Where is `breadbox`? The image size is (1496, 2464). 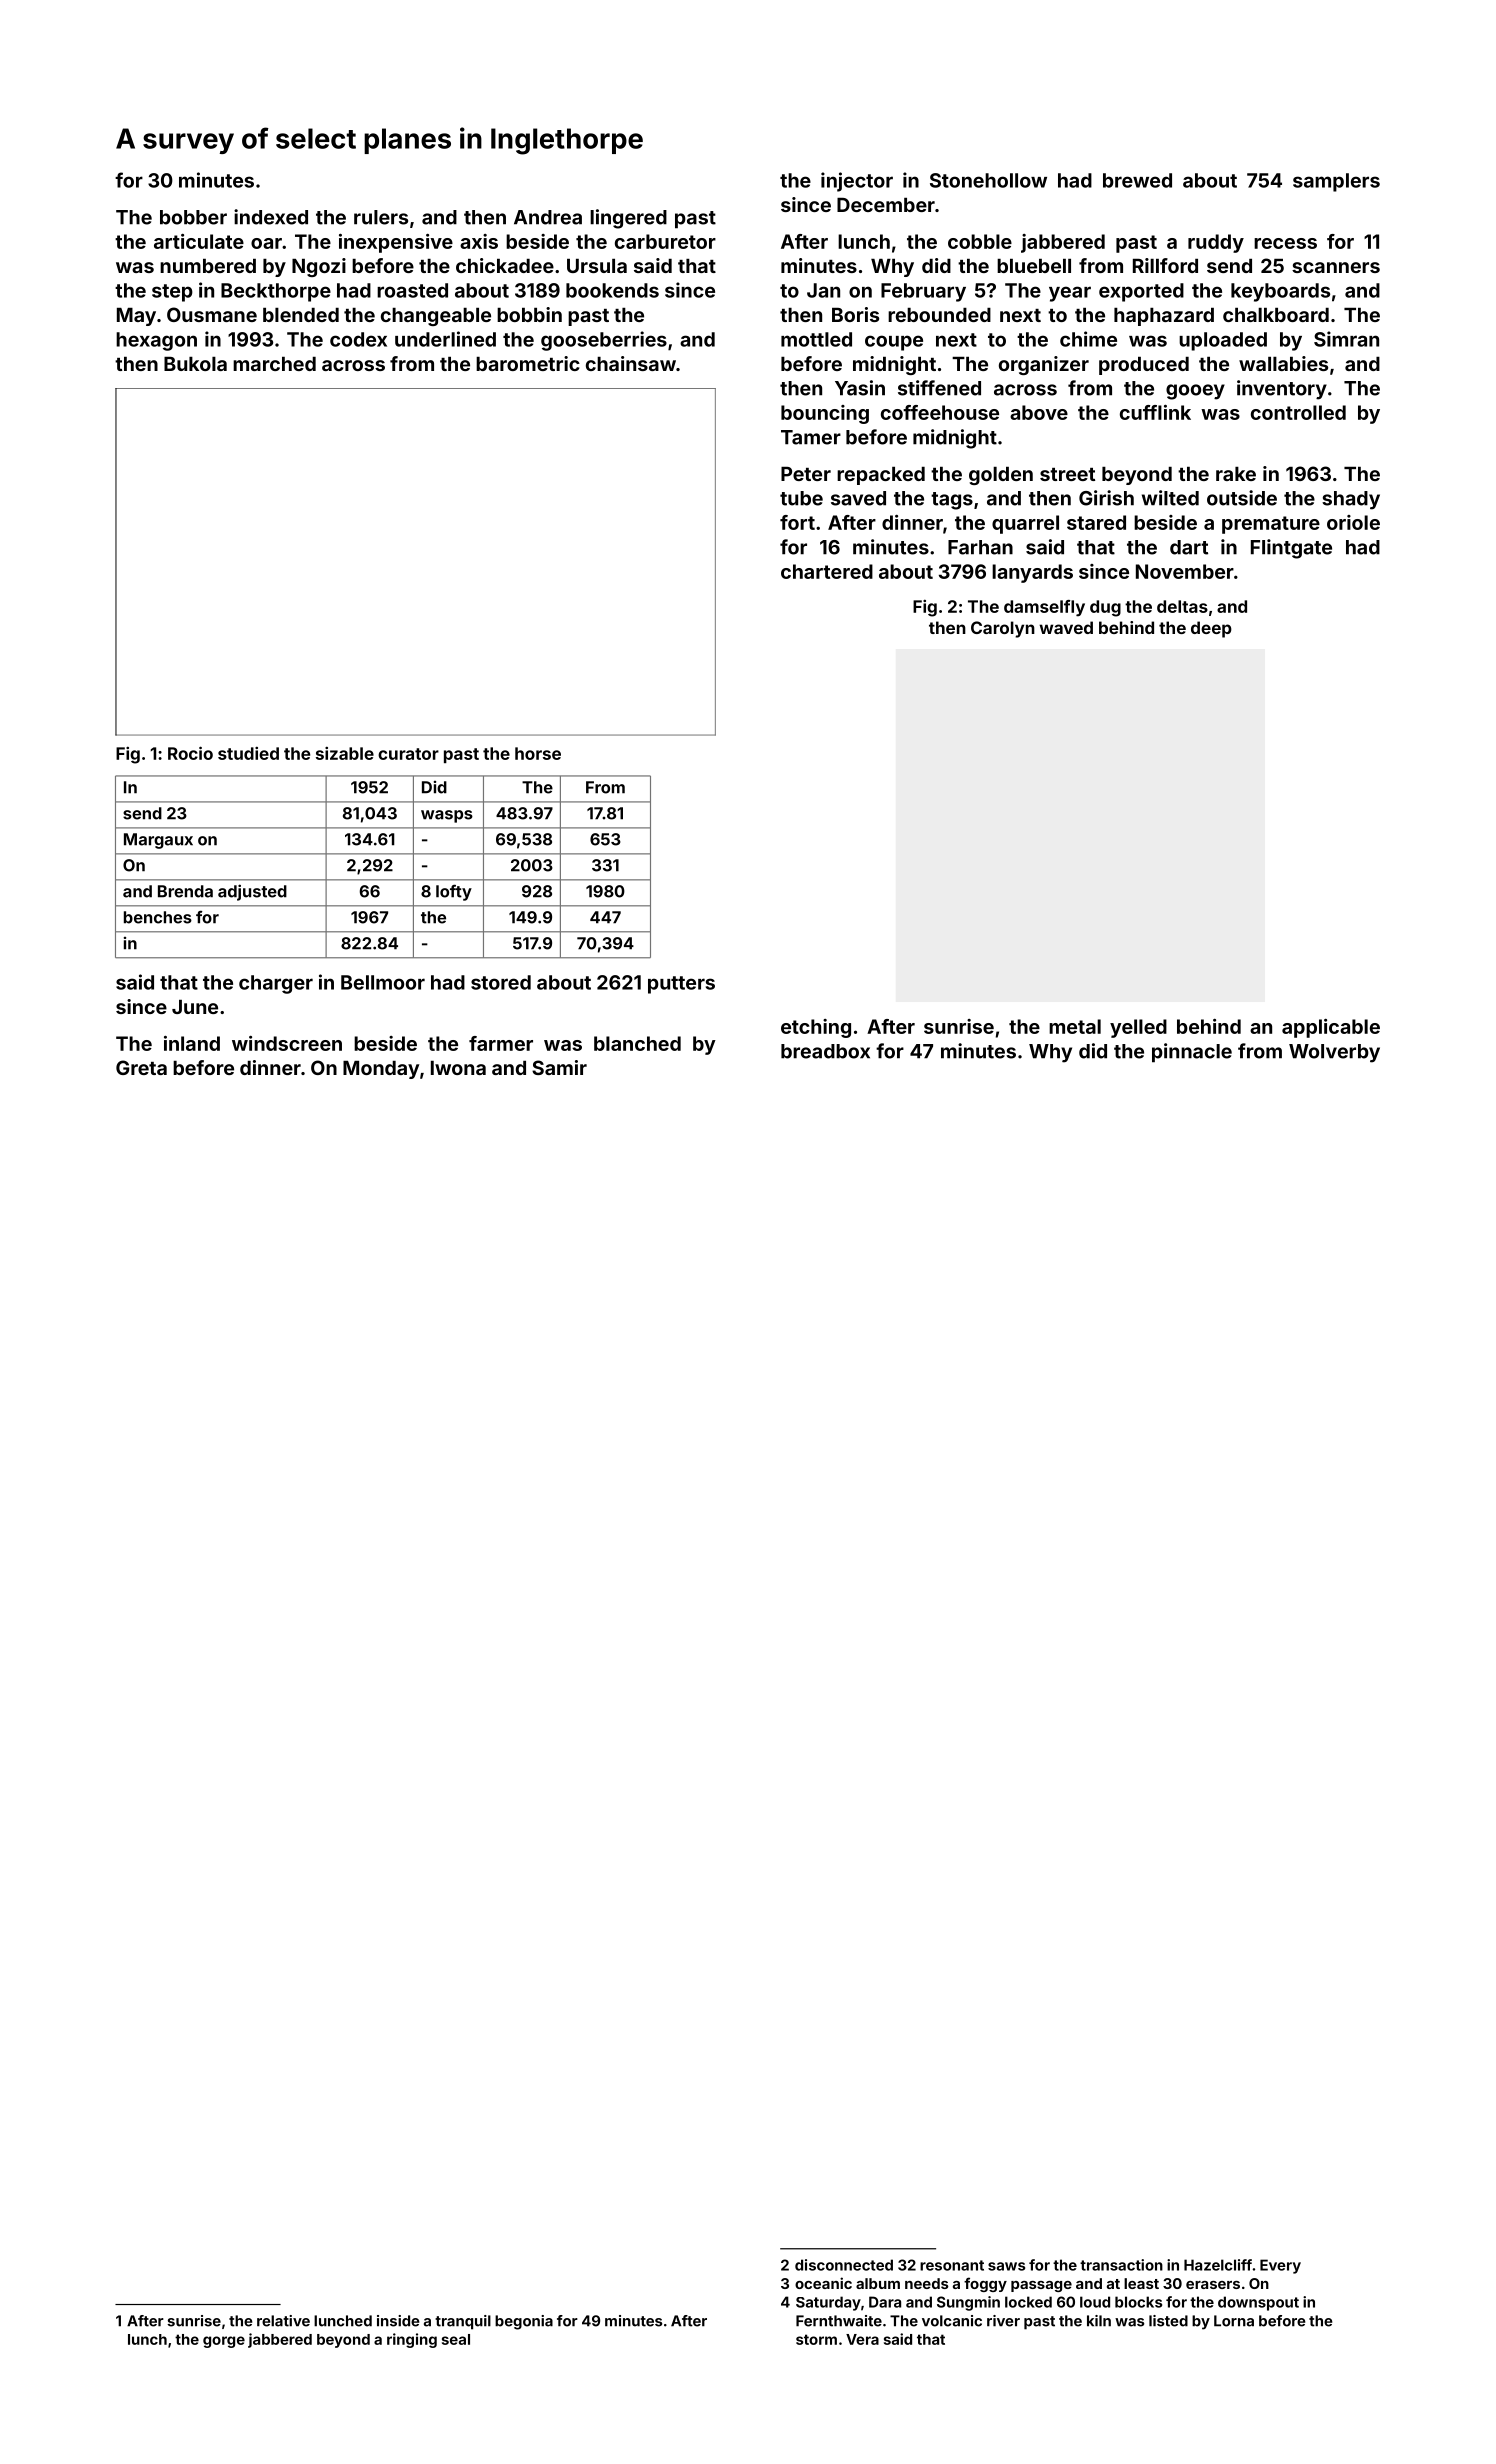 breadbox is located at coordinates (825, 1051).
